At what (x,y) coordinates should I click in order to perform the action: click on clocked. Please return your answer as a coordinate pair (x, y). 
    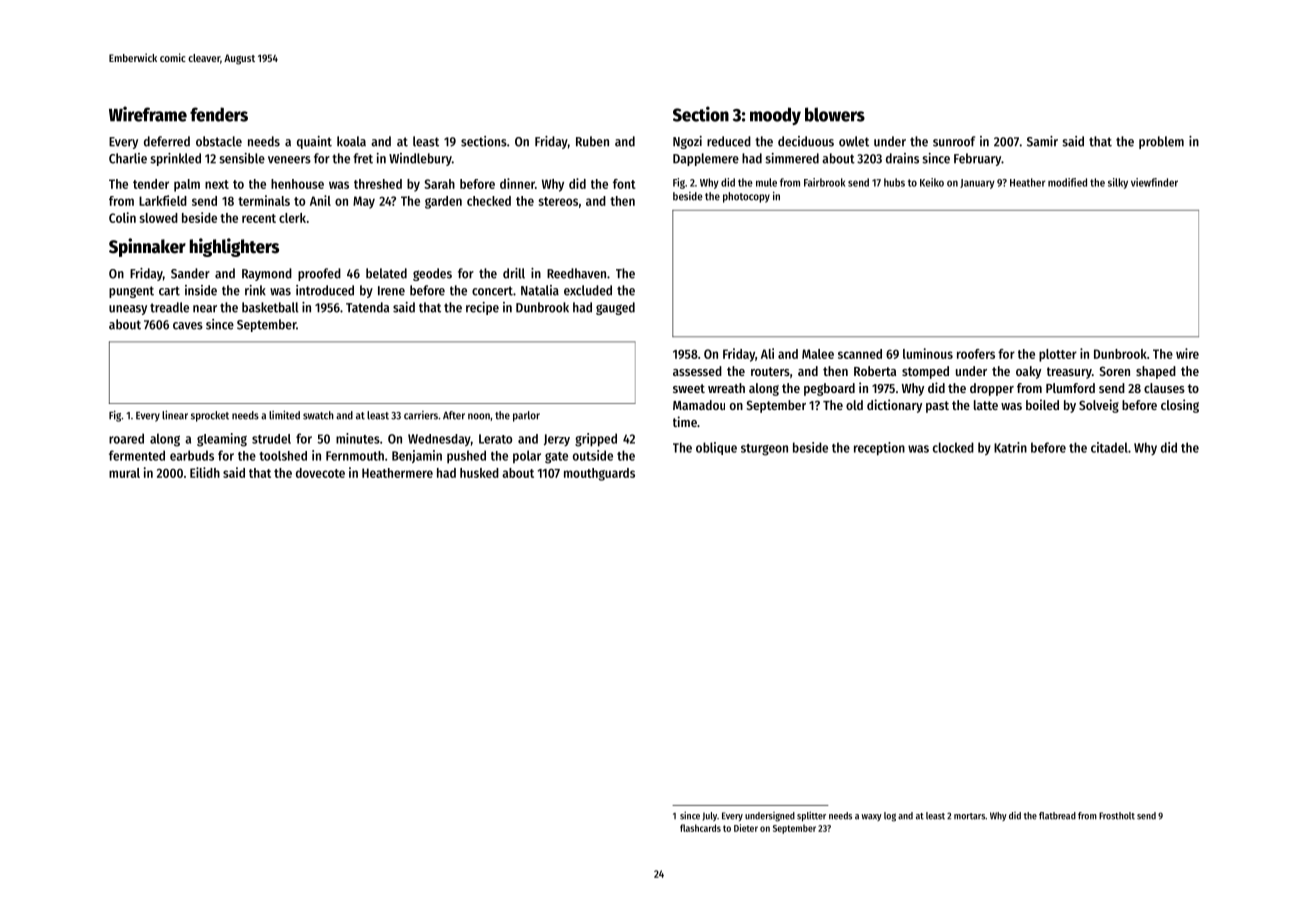
    Looking at the image, I should click on (953, 447).
